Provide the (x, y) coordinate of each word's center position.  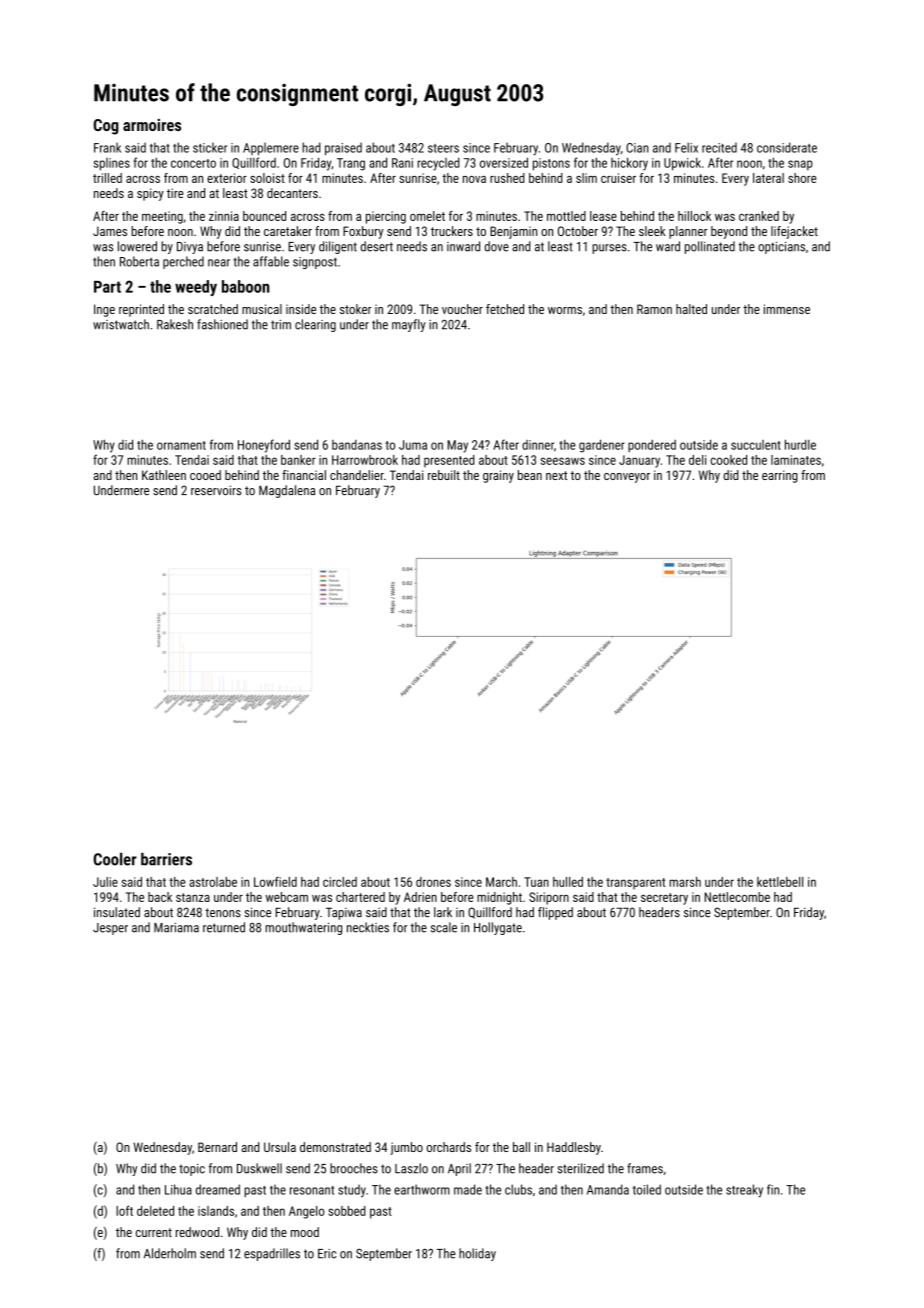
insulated (117, 912)
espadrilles (272, 1254)
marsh (685, 882)
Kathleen (164, 475)
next (556, 475)
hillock (694, 216)
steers (443, 148)
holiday (477, 1254)
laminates (796, 460)
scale (443, 927)
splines (112, 164)
